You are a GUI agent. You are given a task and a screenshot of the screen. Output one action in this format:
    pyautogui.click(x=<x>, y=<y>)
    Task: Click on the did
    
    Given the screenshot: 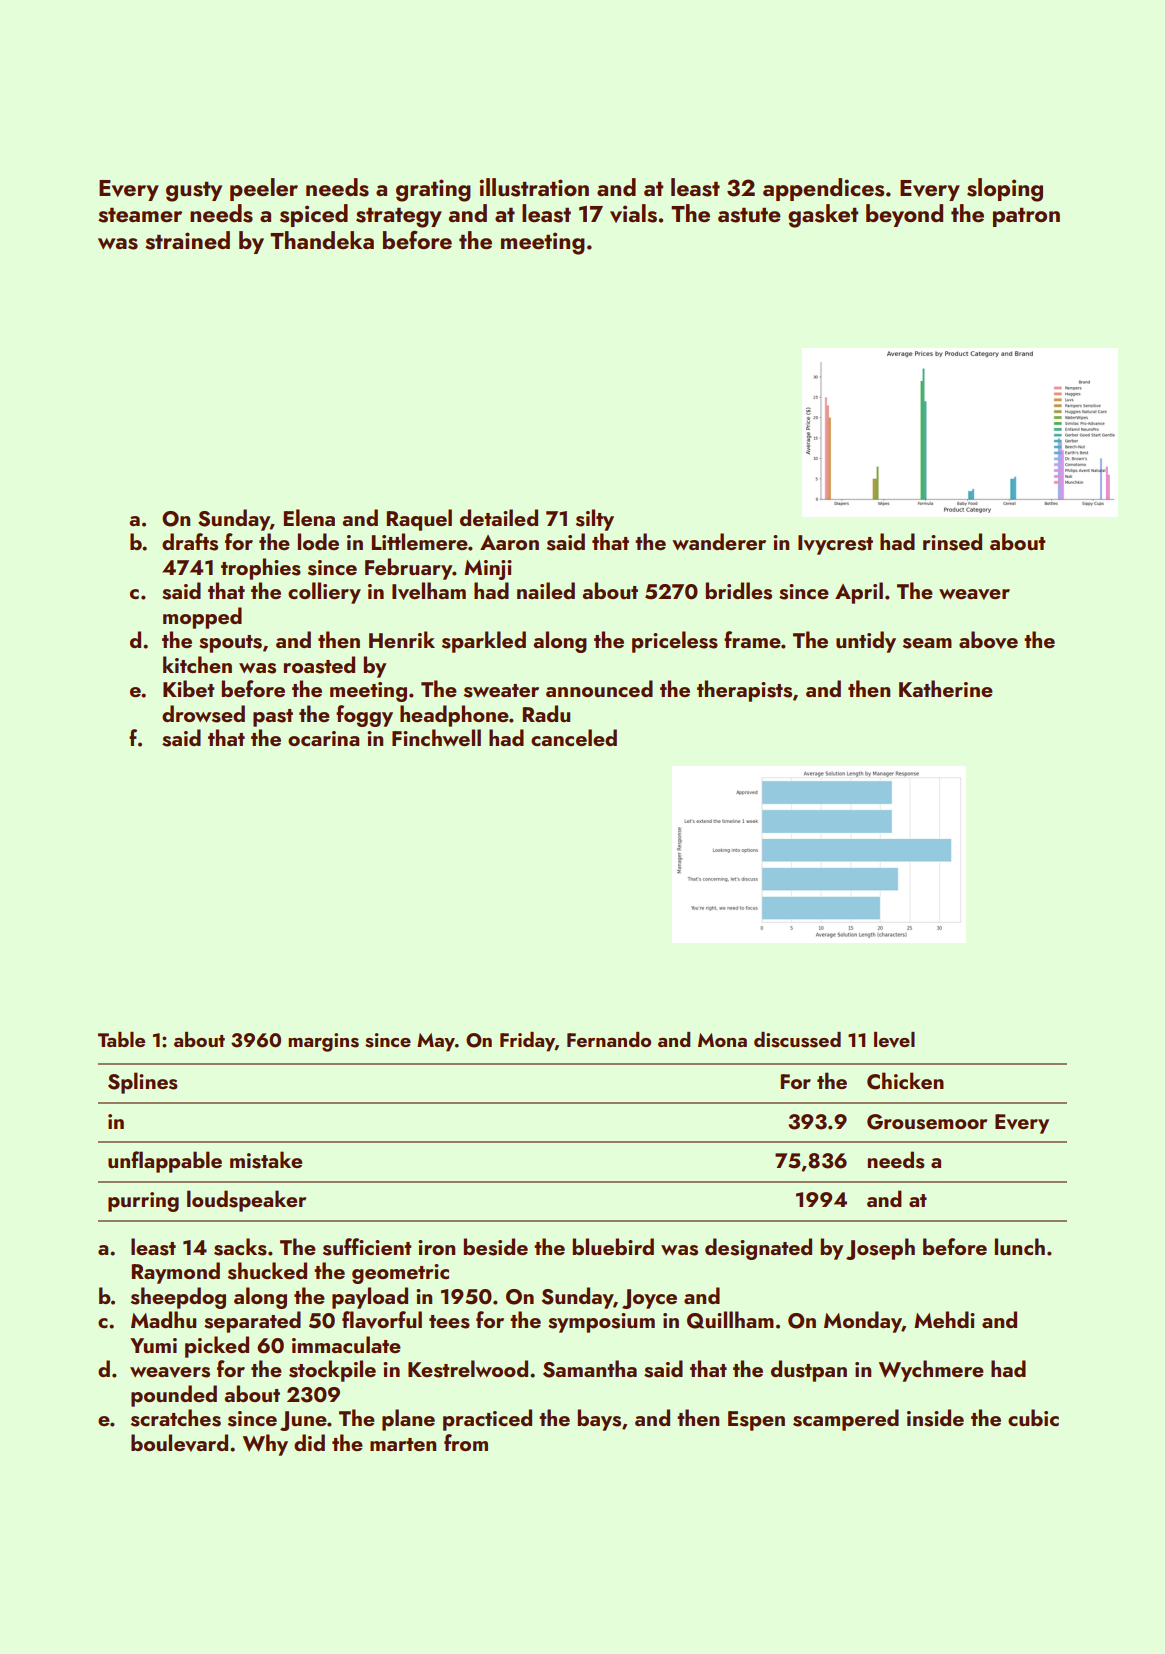 What is the action you would take?
    pyautogui.click(x=309, y=1442)
